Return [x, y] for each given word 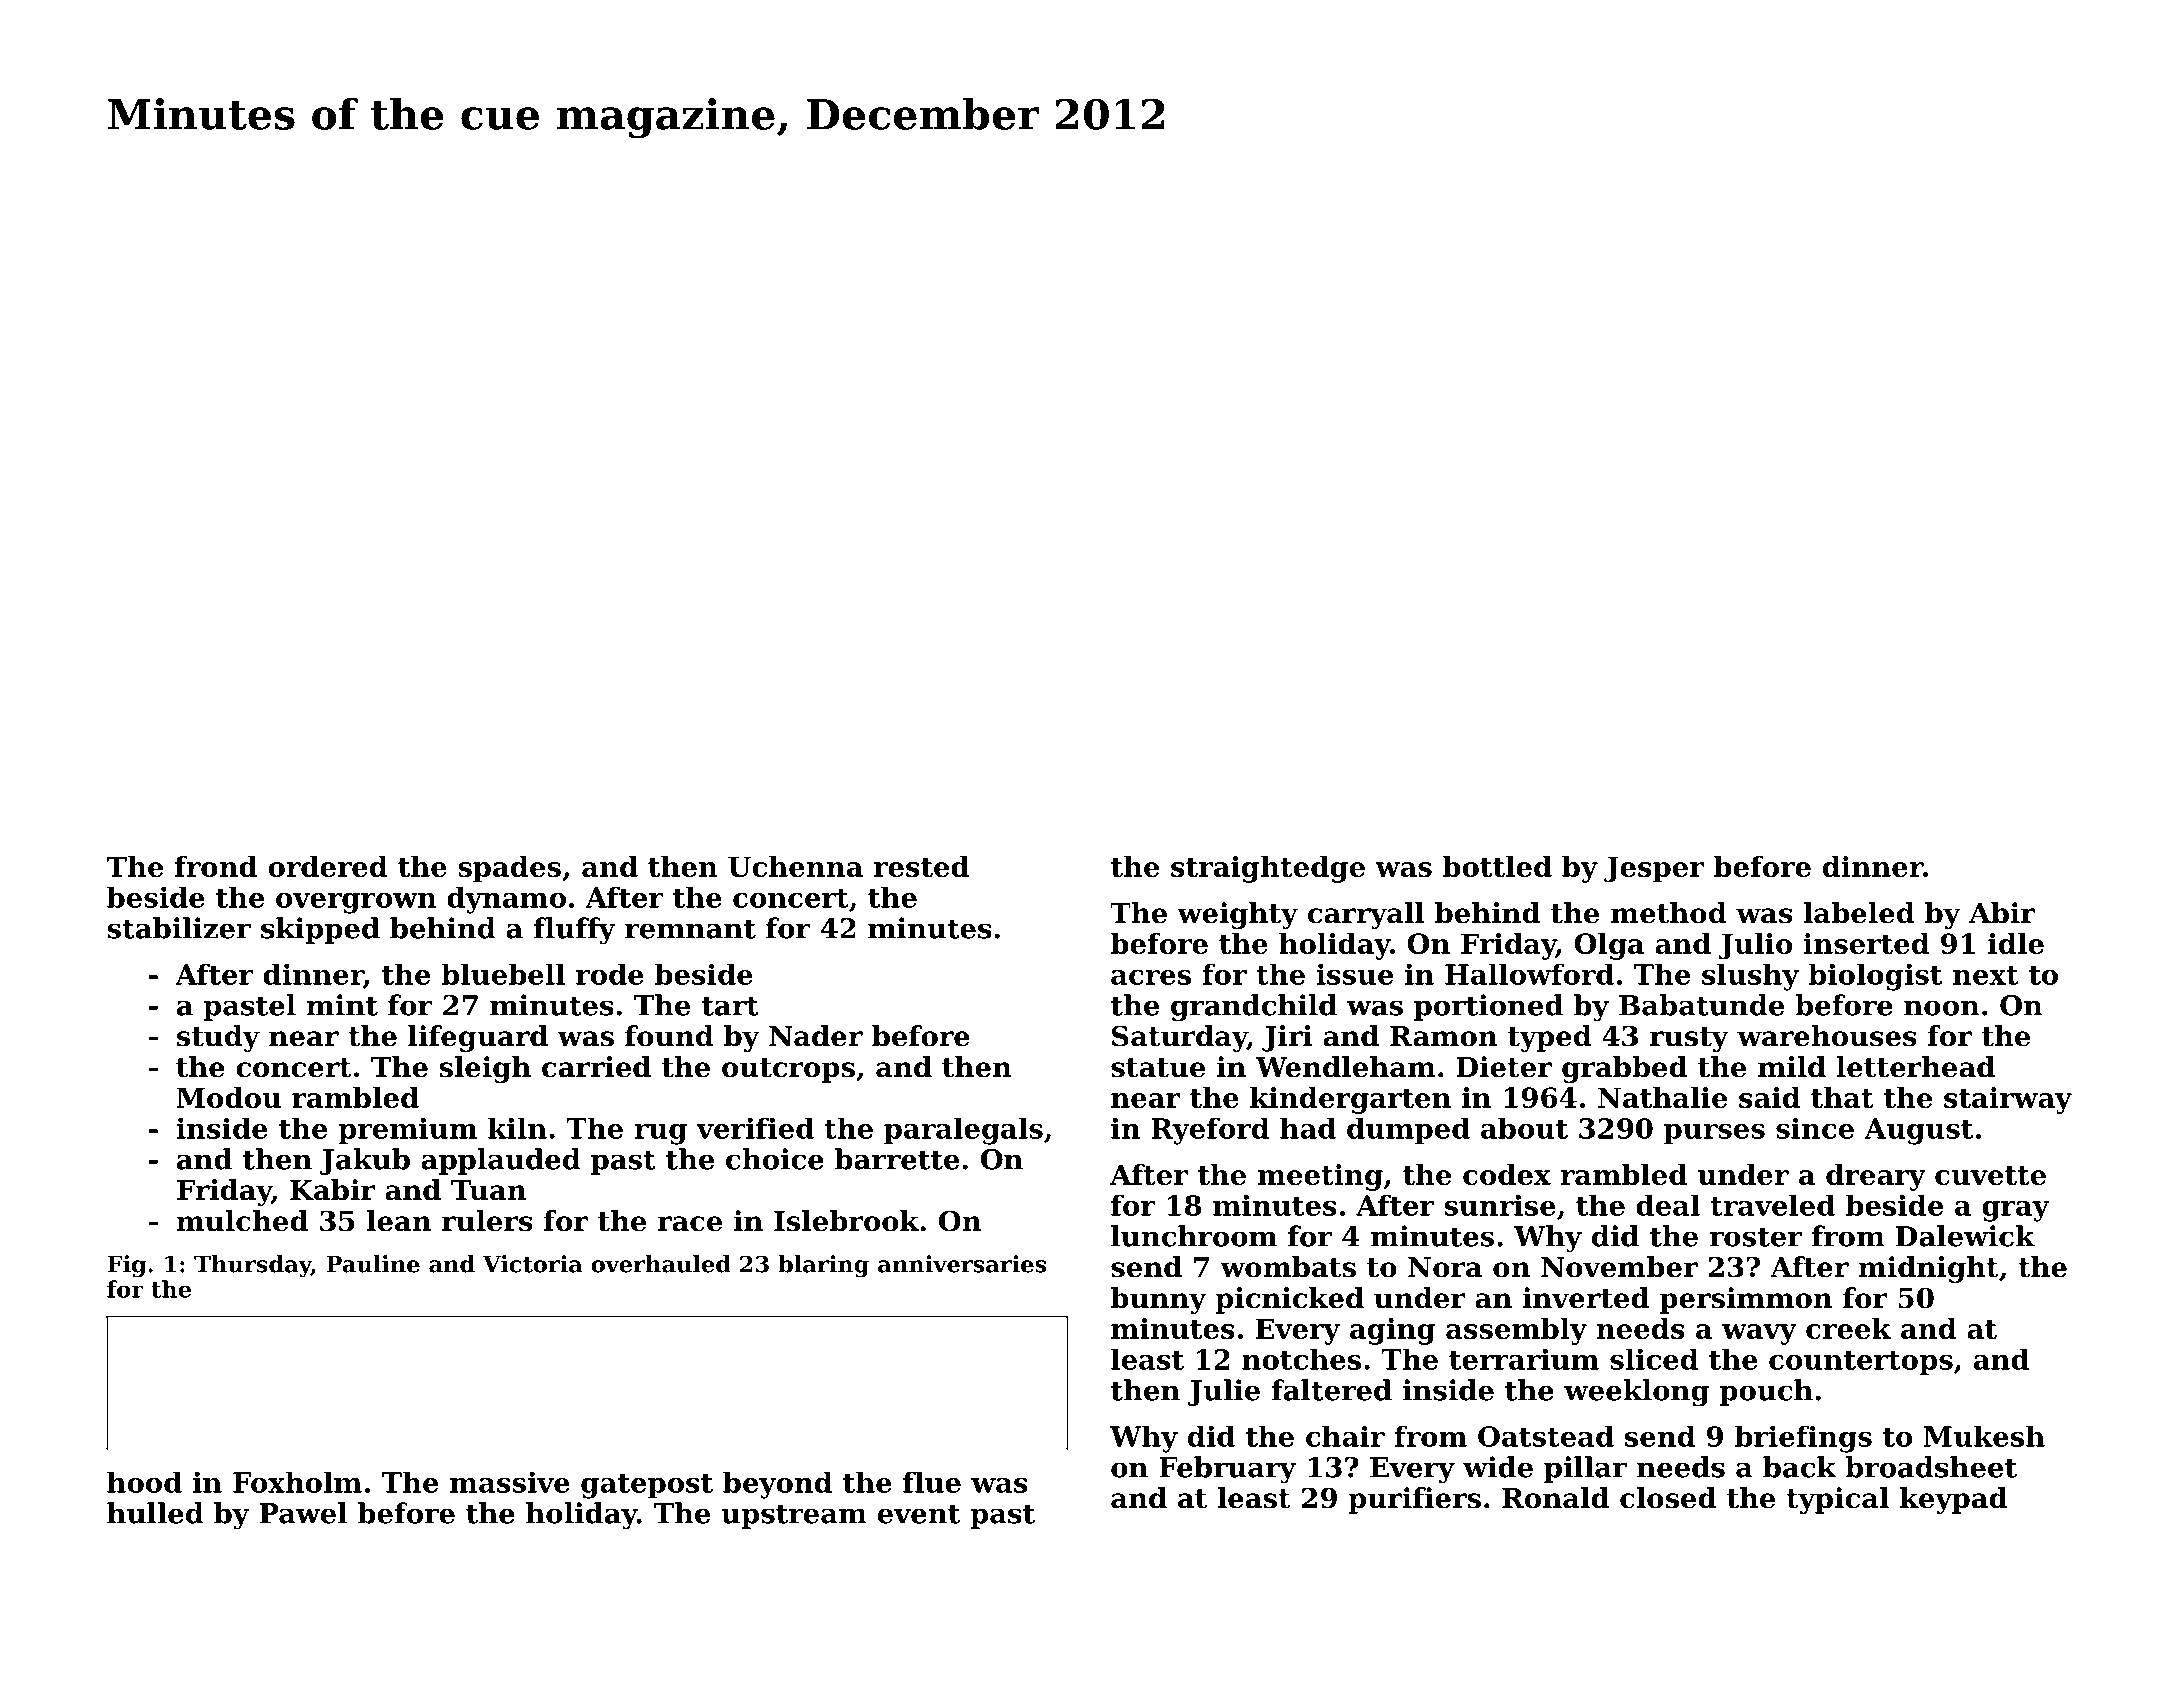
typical [1837, 1500]
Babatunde [1701, 1005]
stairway [2008, 1100]
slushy [1750, 977]
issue [1354, 974]
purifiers [1414, 1500]
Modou [229, 1097]
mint [342, 1005]
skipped [320, 930]
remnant [690, 929]
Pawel [303, 1513]
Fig [127, 1266]
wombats [1288, 1267]
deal [1668, 1205]
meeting [1320, 1177]
